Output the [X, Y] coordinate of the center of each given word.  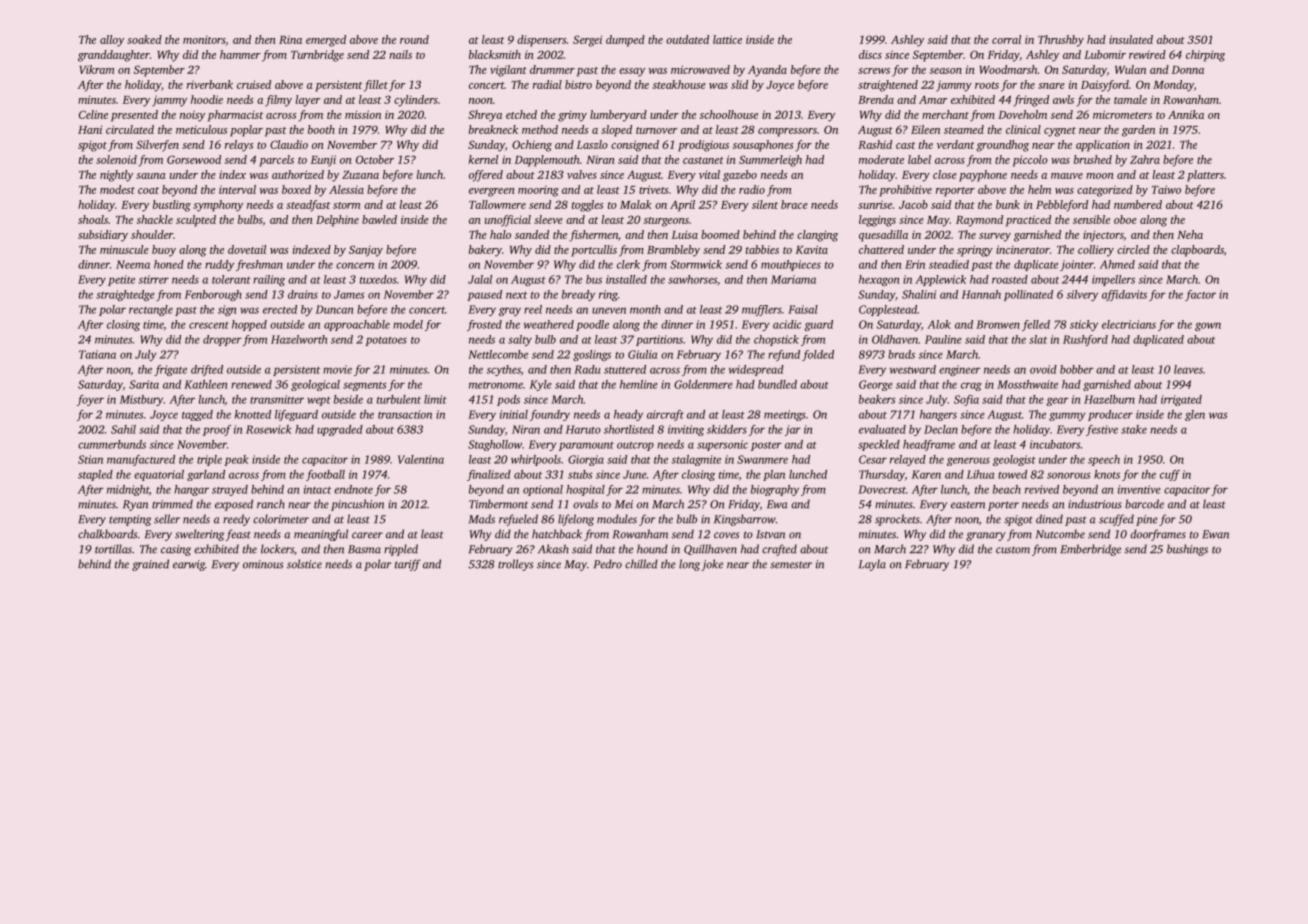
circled [1133, 249]
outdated [687, 39]
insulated [1131, 39]
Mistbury [141, 400]
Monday [1173, 86]
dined [1049, 519]
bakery [485, 251]
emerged [326, 41]
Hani [90, 129]
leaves [1188, 369]
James [349, 294]
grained [150, 565]
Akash [553, 549]
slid [739, 84]
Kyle [541, 385]
